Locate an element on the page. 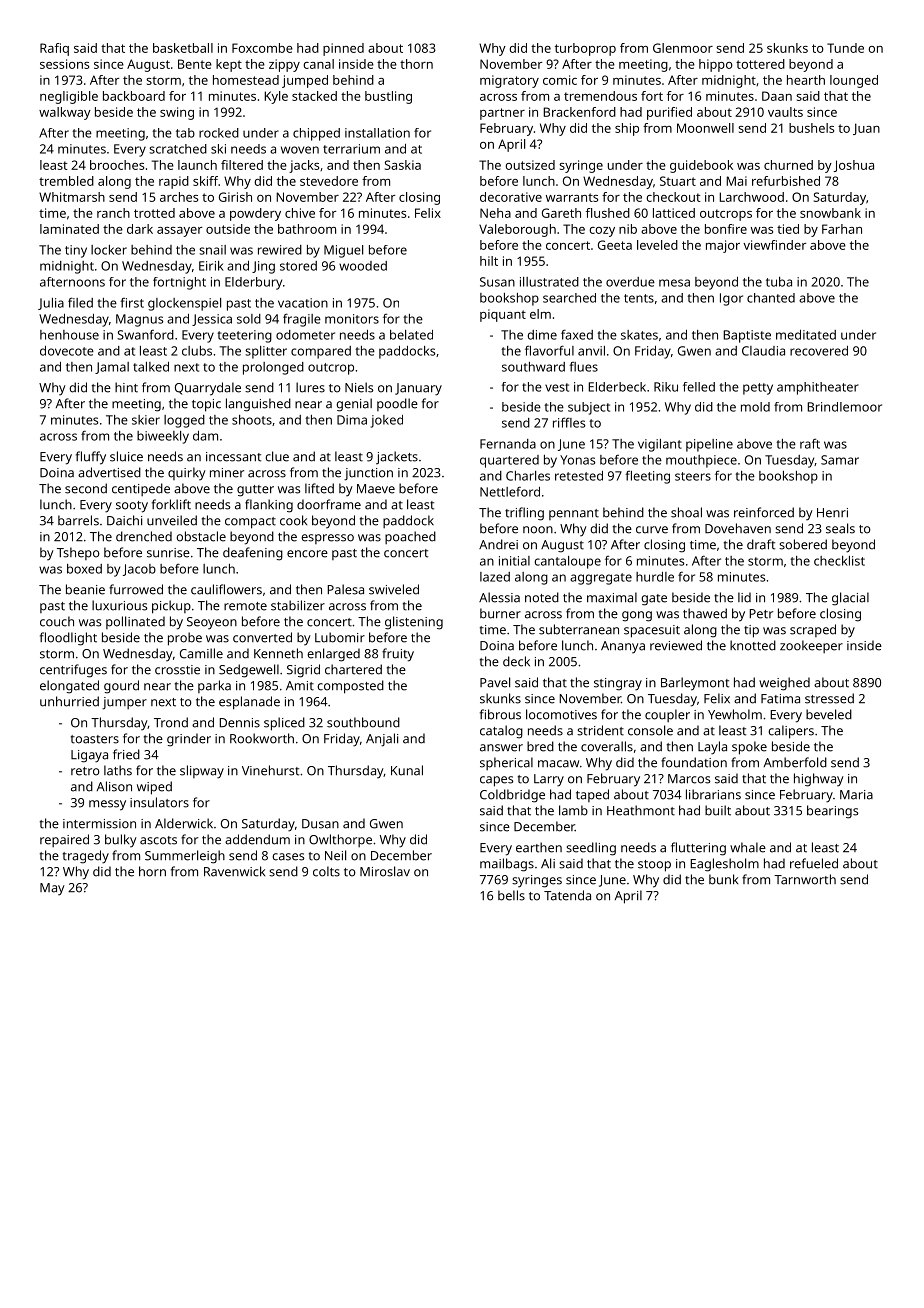 Image resolution: width=924 pixels, height=1308 pixels. Nettleford is located at coordinates (510, 491).
